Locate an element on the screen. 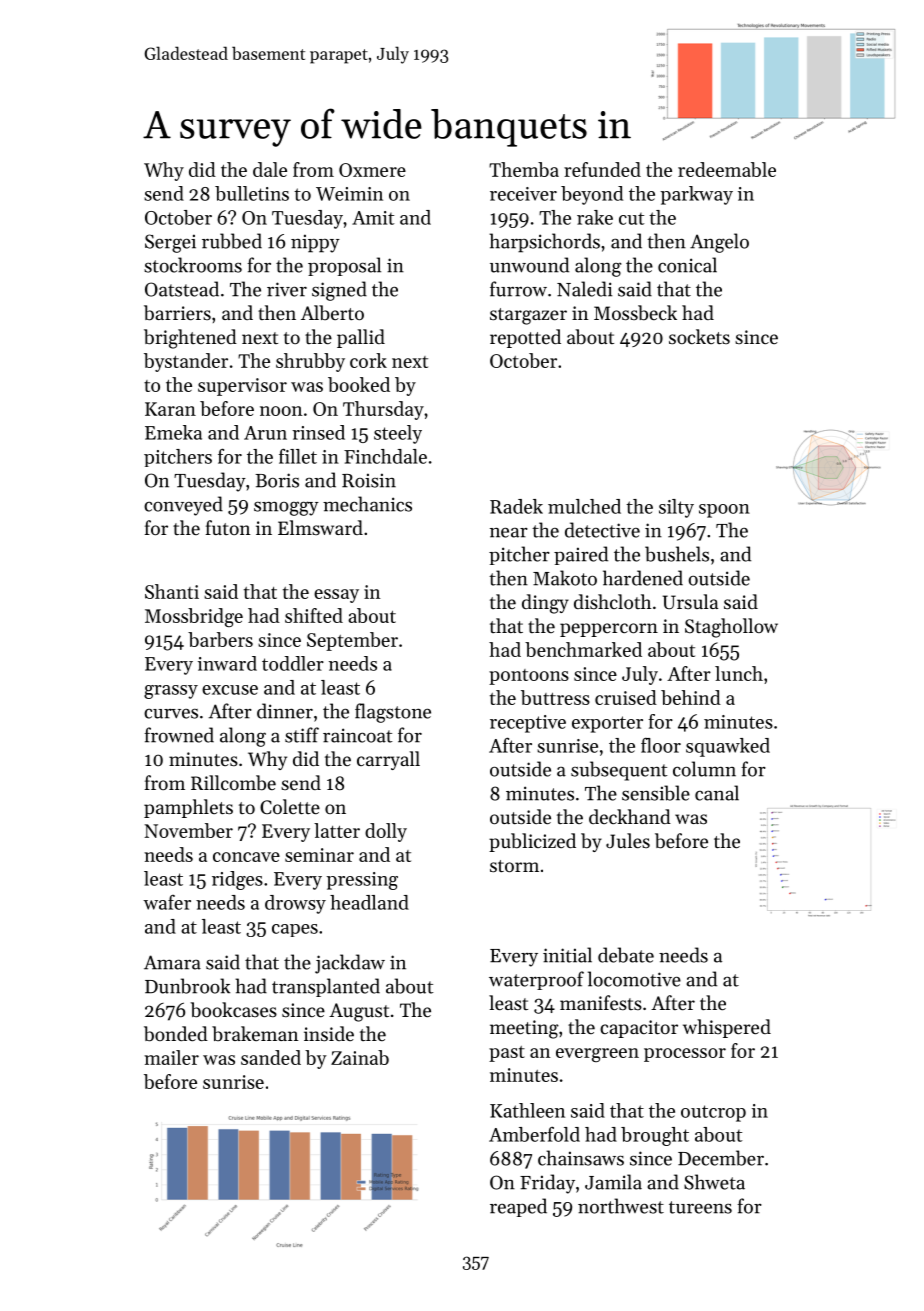 The width and height of the screenshot is (924, 1311). mechanics is located at coordinates (367, 504).
